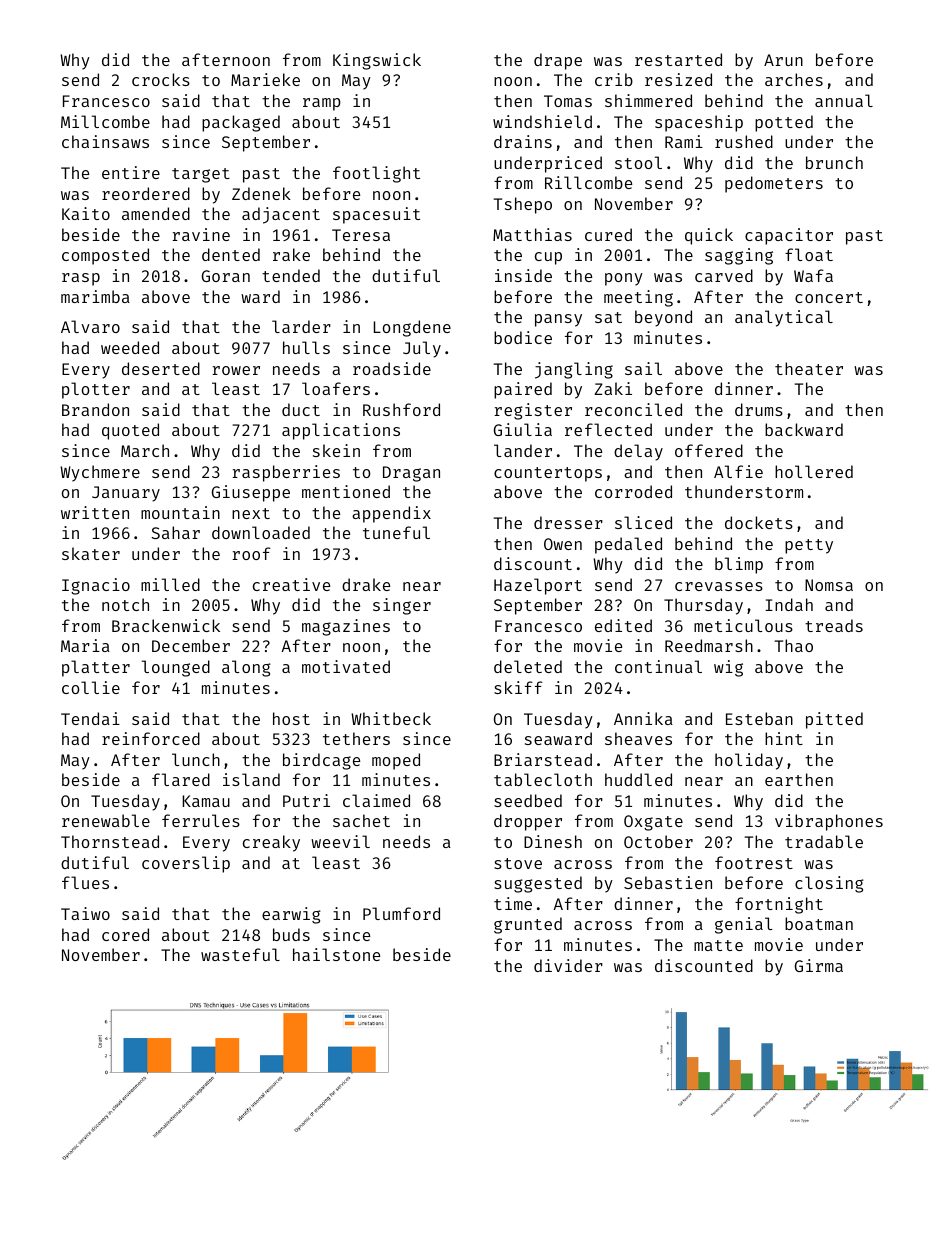 The height and width of the screenshot is (1233, 952). Describe the element at coordinates (568, 965) in the screenshot. I see `divider` at that location.
